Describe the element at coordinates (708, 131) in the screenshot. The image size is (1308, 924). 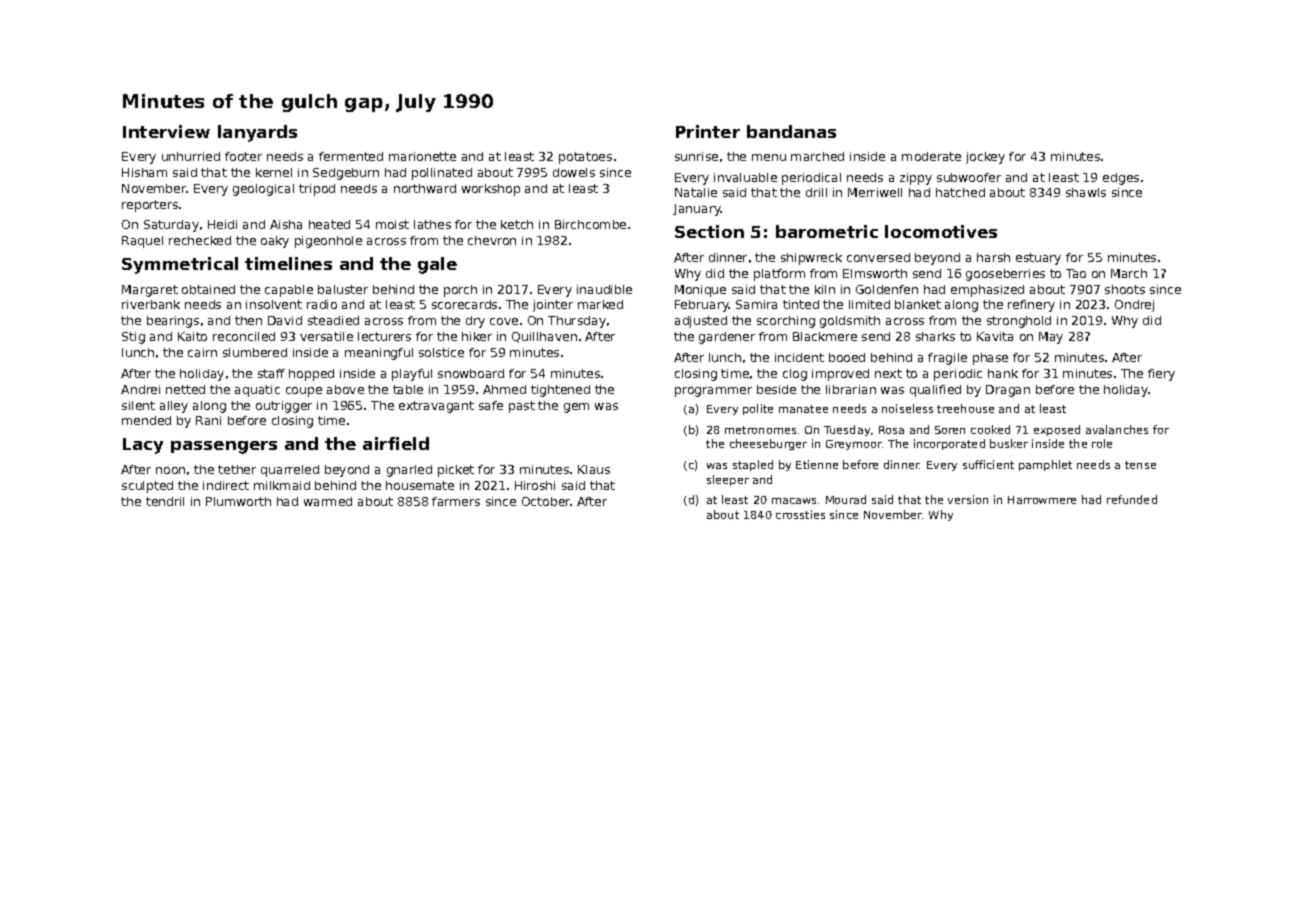
I see `Printer` at that location.
